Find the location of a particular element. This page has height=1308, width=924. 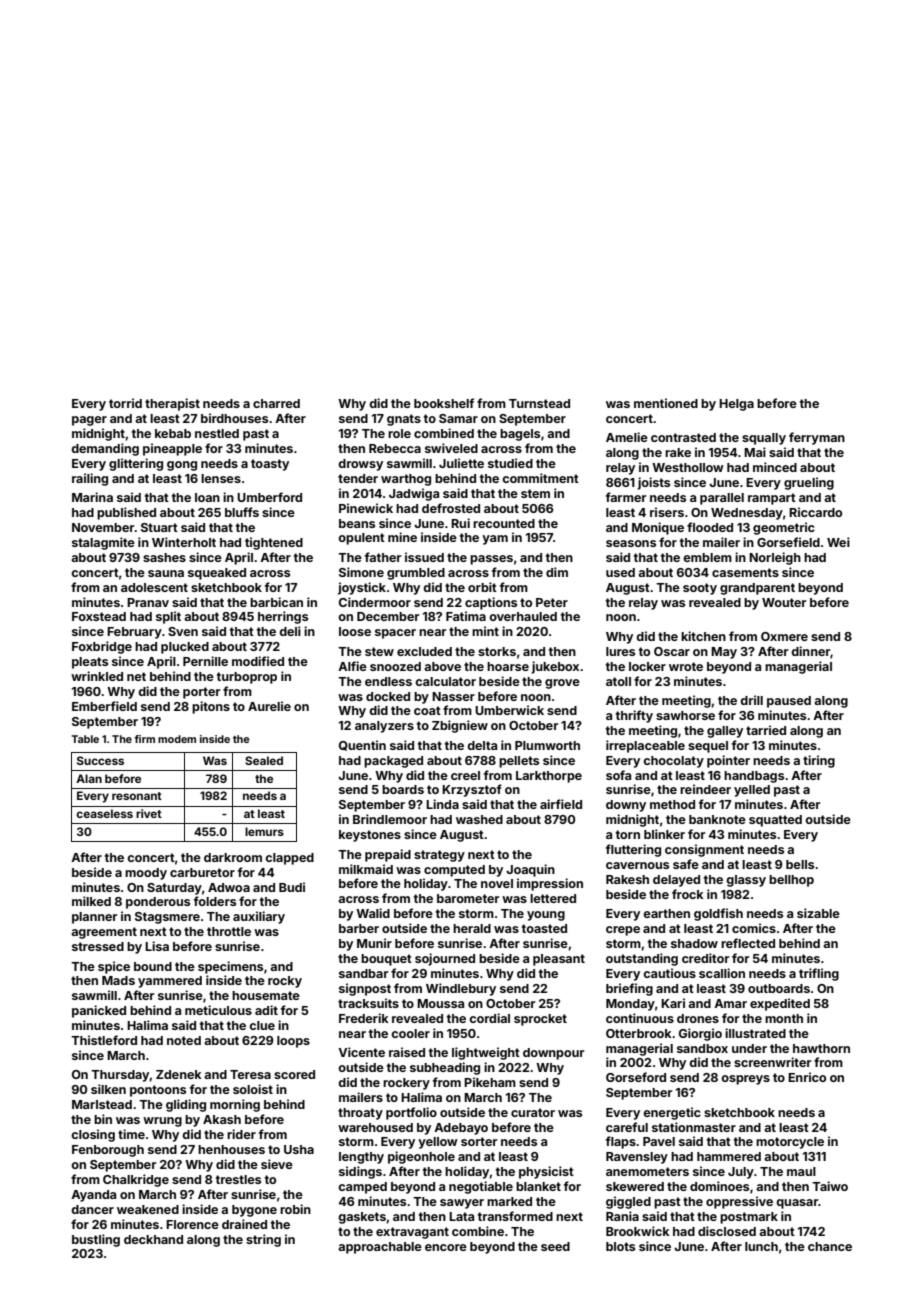

cordial is located at coordinates (489, 1018).
